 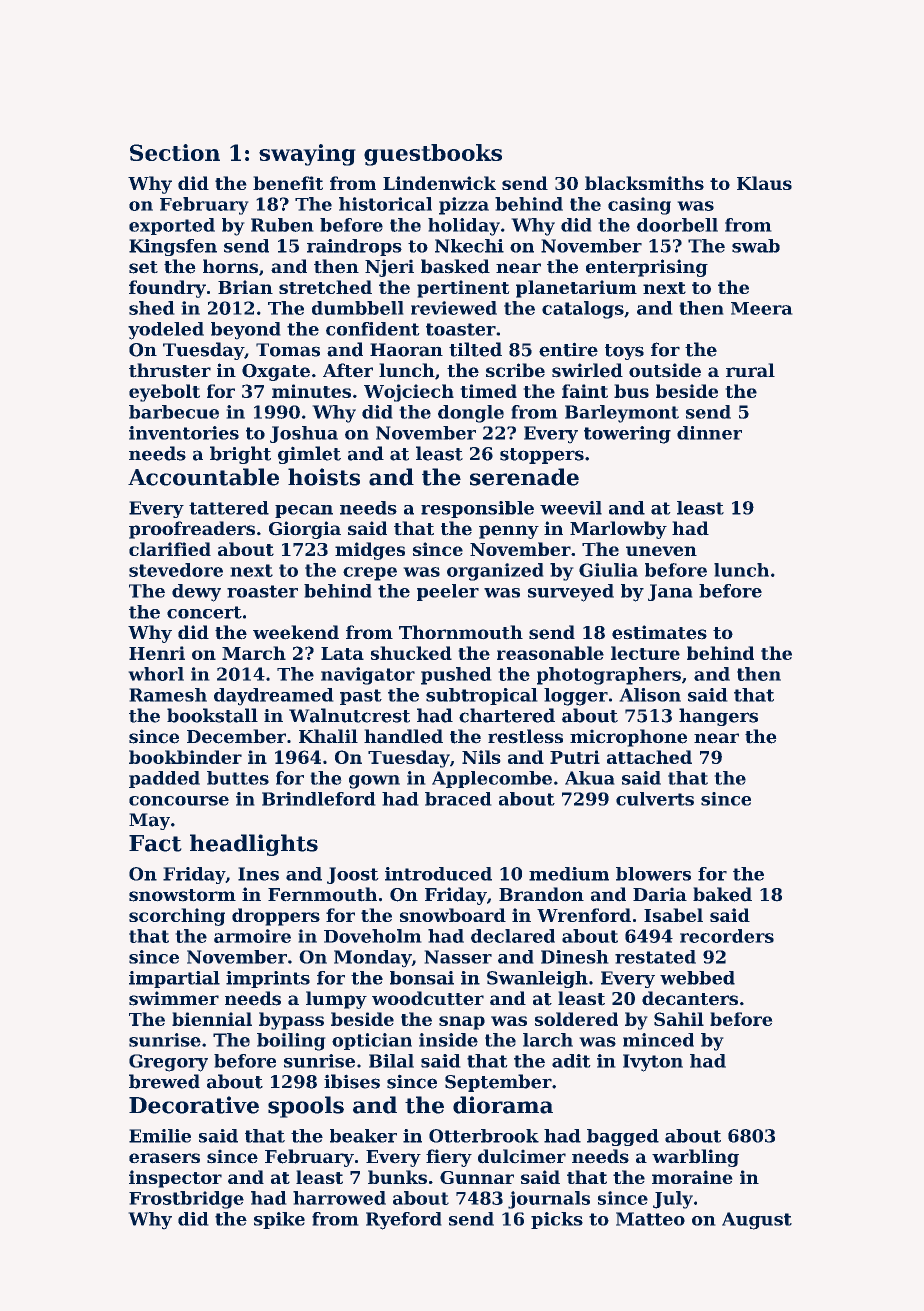 What do you see at coordinates (448, 592) in the document?
I see `peeler` at bounding box center [448, 592].
